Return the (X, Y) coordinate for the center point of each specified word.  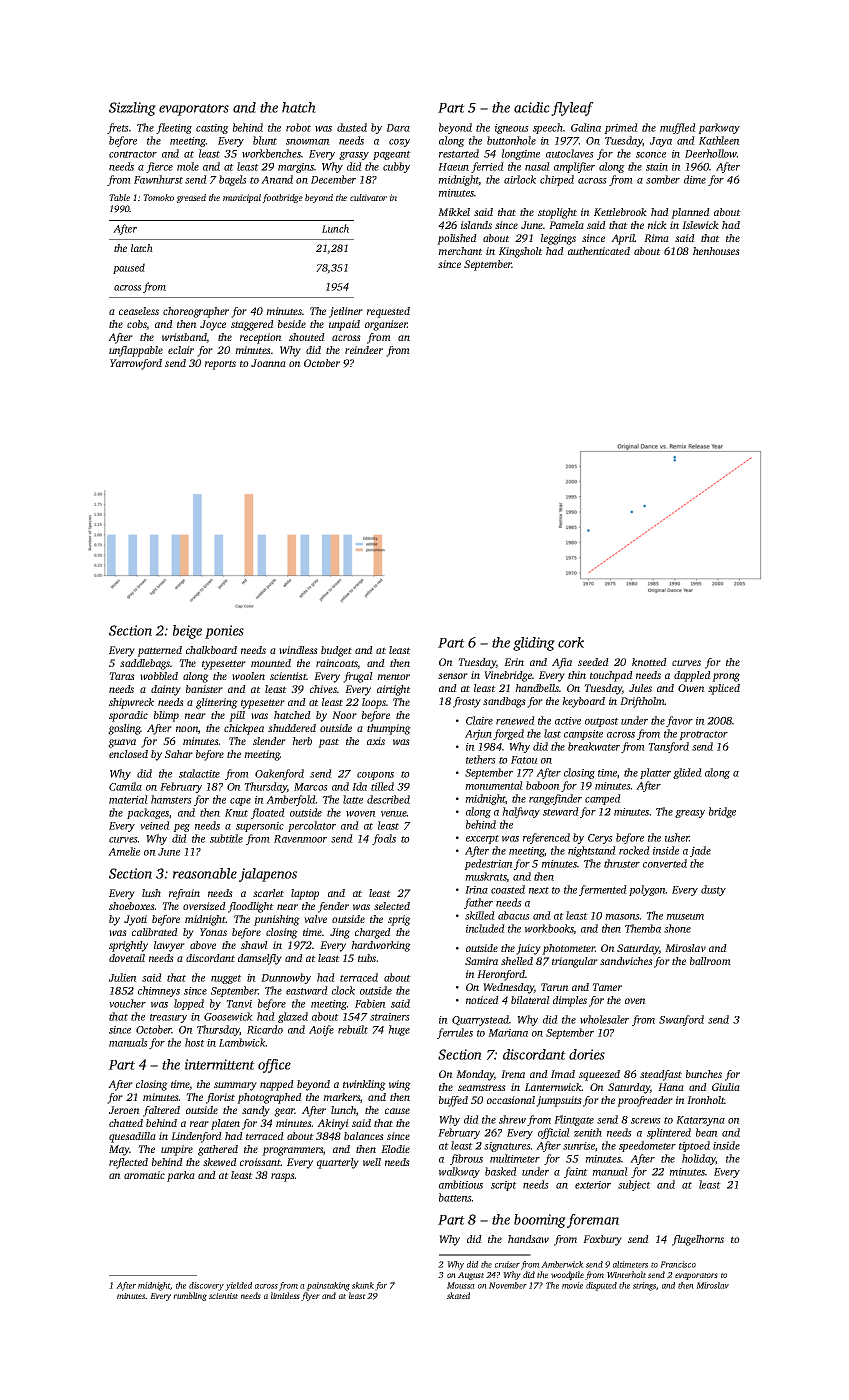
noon (187, 729)
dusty (713, 890)
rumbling (190, 1296)
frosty (467, 702)
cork (571, 642)
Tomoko (158, 197)
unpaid (344, 325)
